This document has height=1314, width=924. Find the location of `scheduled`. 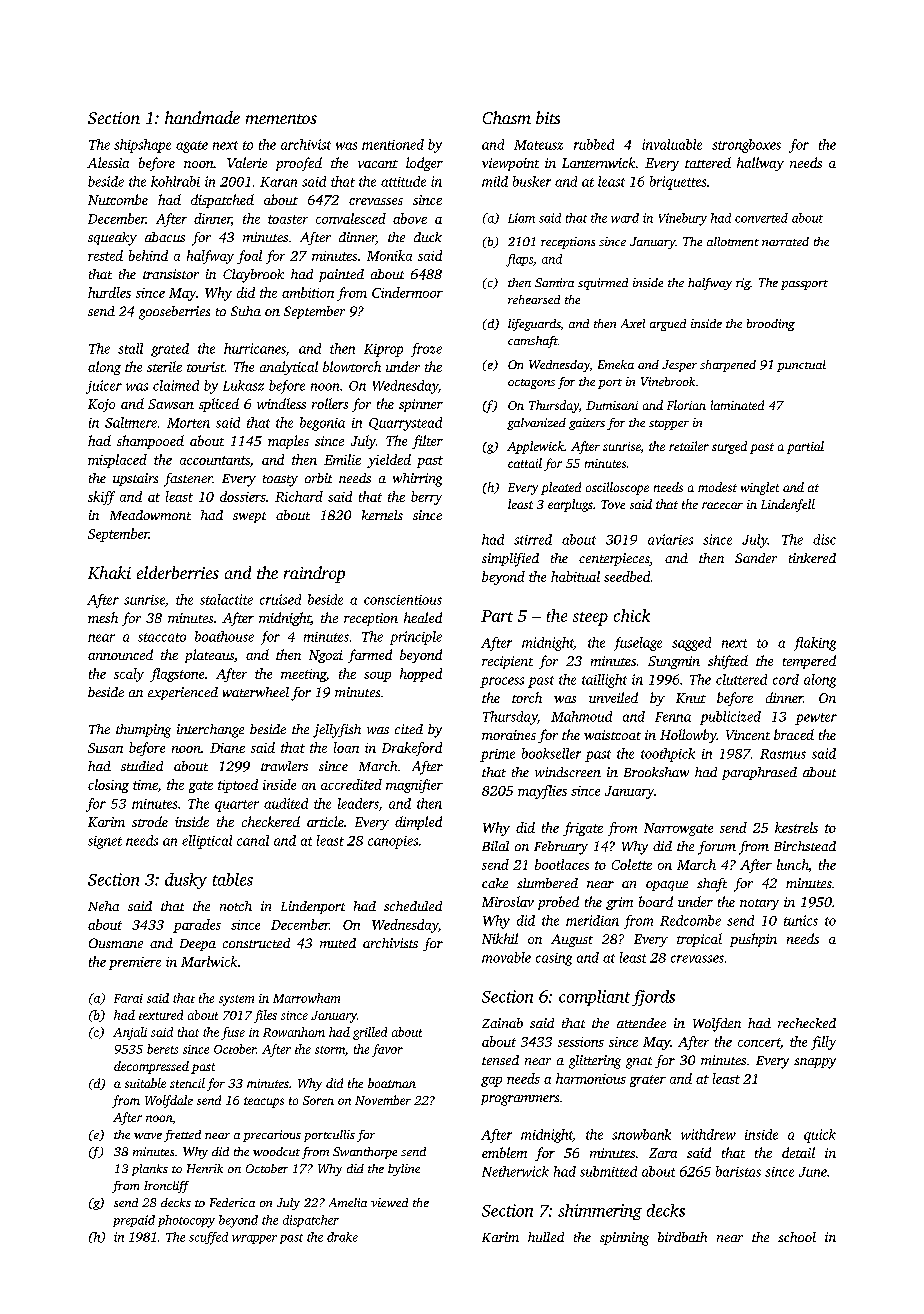

scheduled is located at coordinates (413, 906).
